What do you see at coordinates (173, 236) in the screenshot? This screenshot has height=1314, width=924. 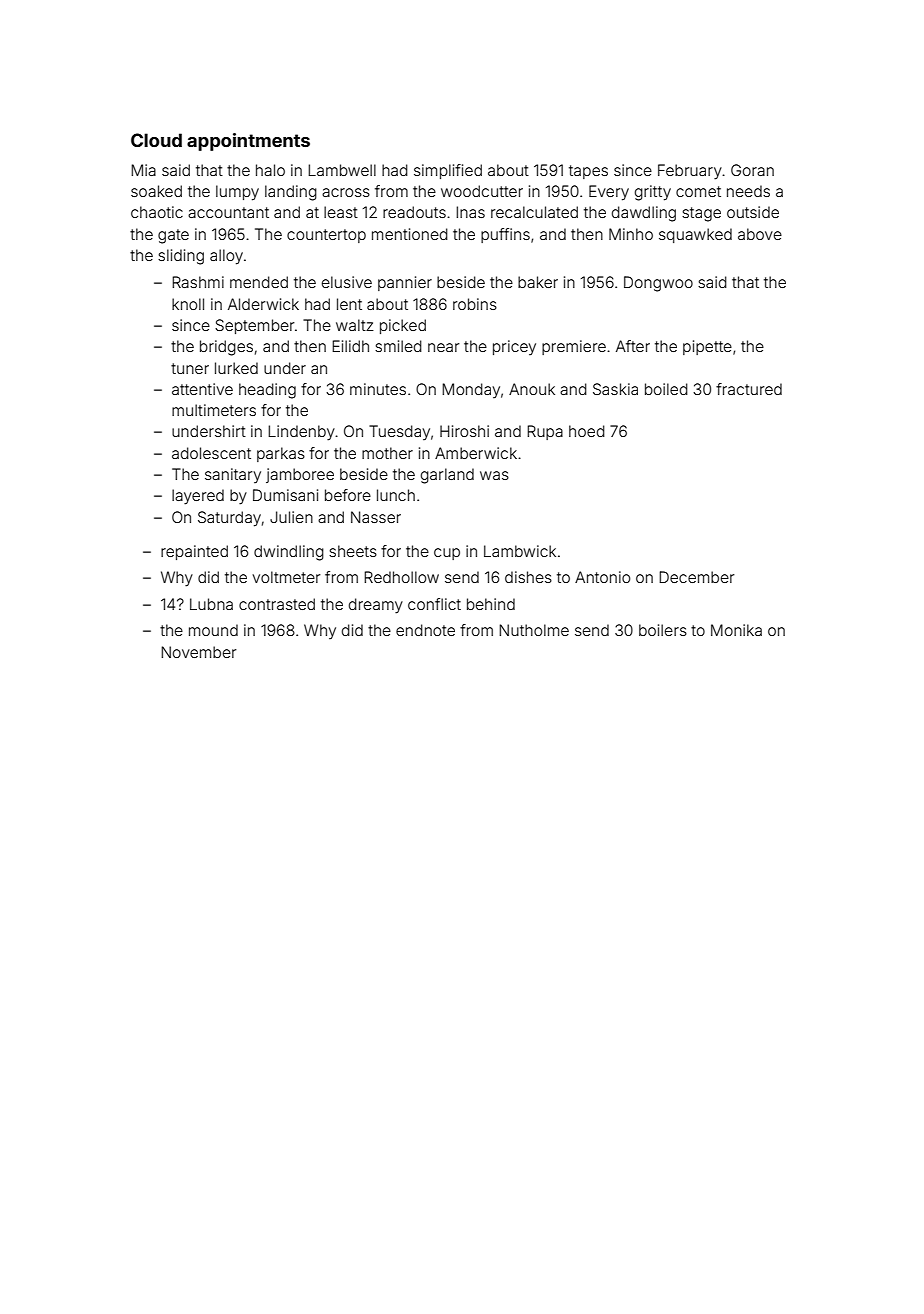 I see `gate` at bounding box center [173, 236].
